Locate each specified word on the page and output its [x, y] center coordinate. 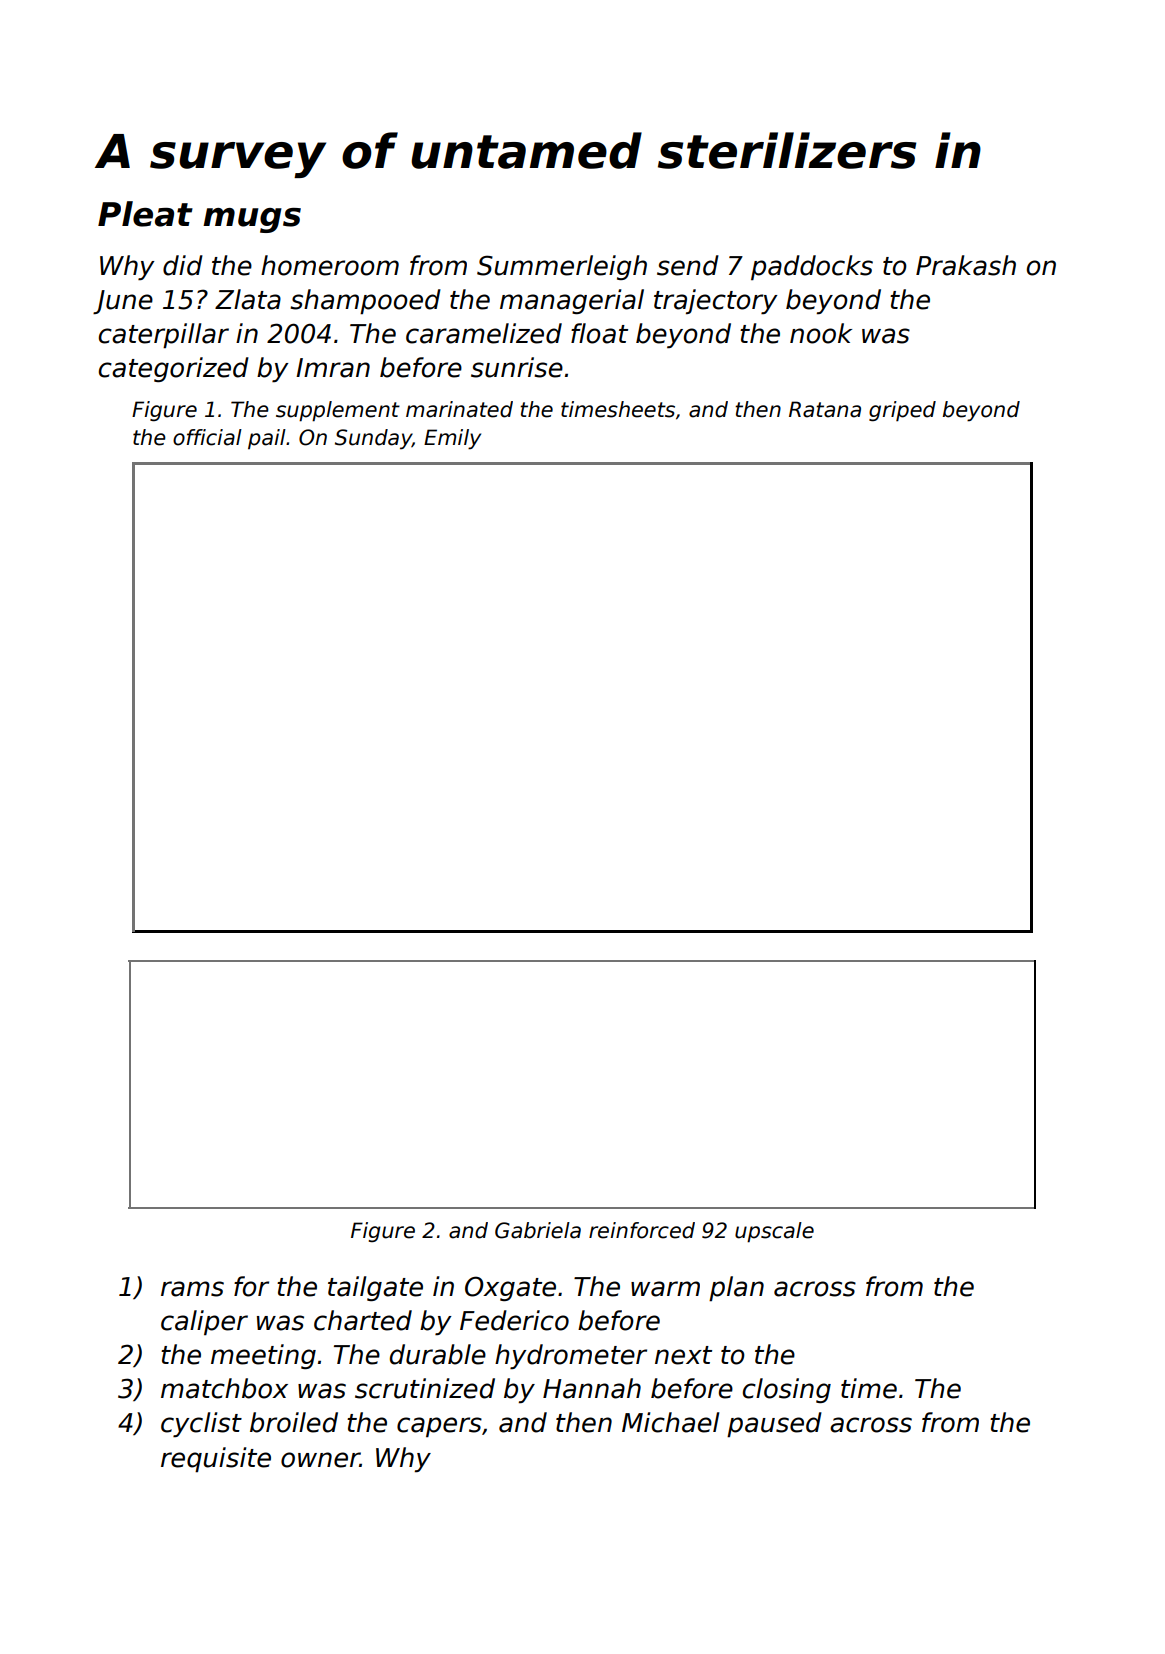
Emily [452, 439]
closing [787, 1390]
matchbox [224, 1388]
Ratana [825, 409]
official [207, 437]
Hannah [592, 1388]
